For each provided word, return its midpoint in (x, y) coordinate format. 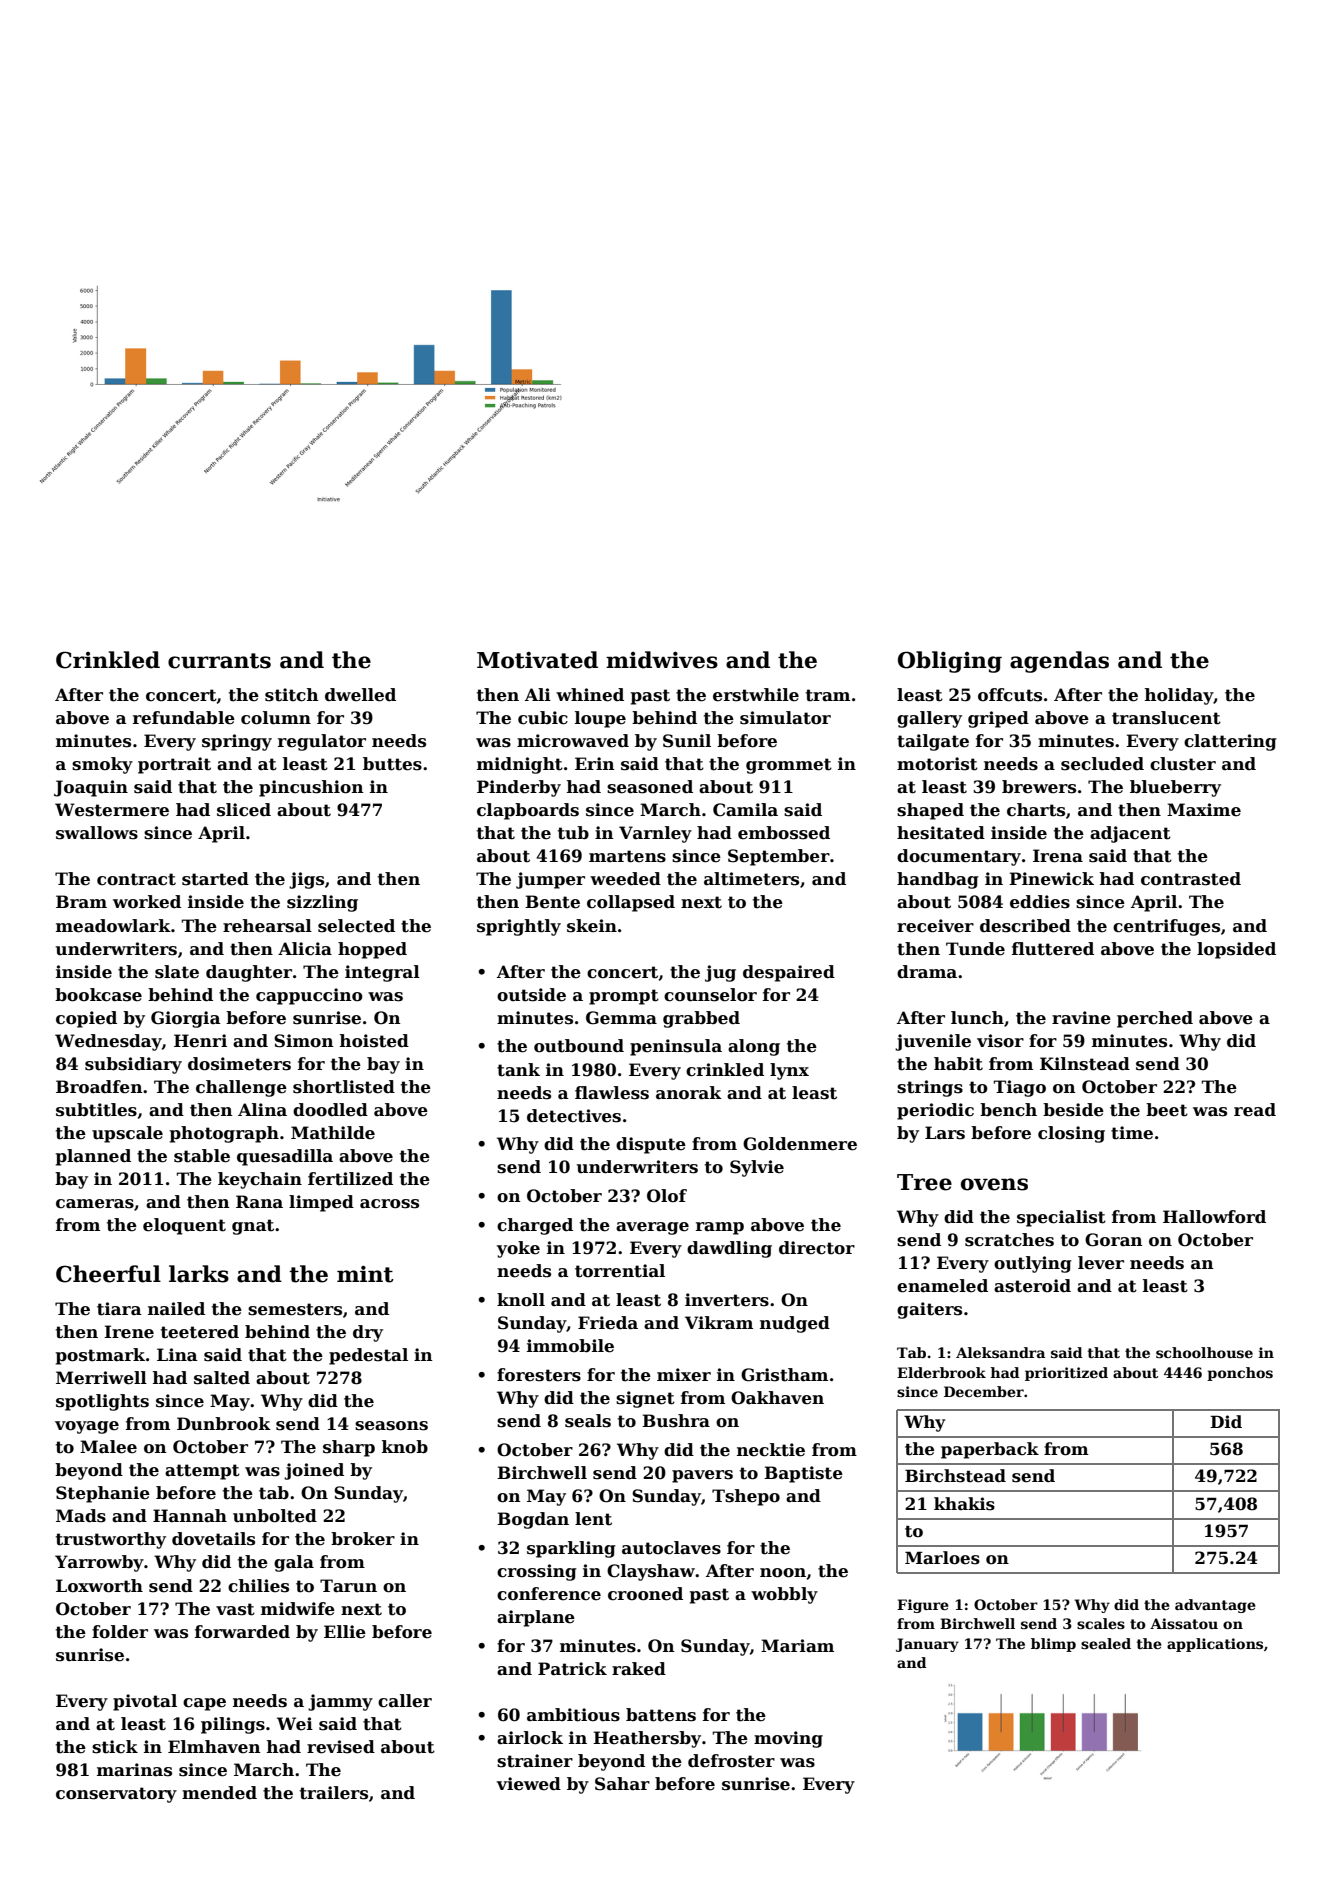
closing (1071, 1134)
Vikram (719, 1322)
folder (120, 1632)
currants (219, 661)
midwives (662, 660)
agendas (1059, 662)
